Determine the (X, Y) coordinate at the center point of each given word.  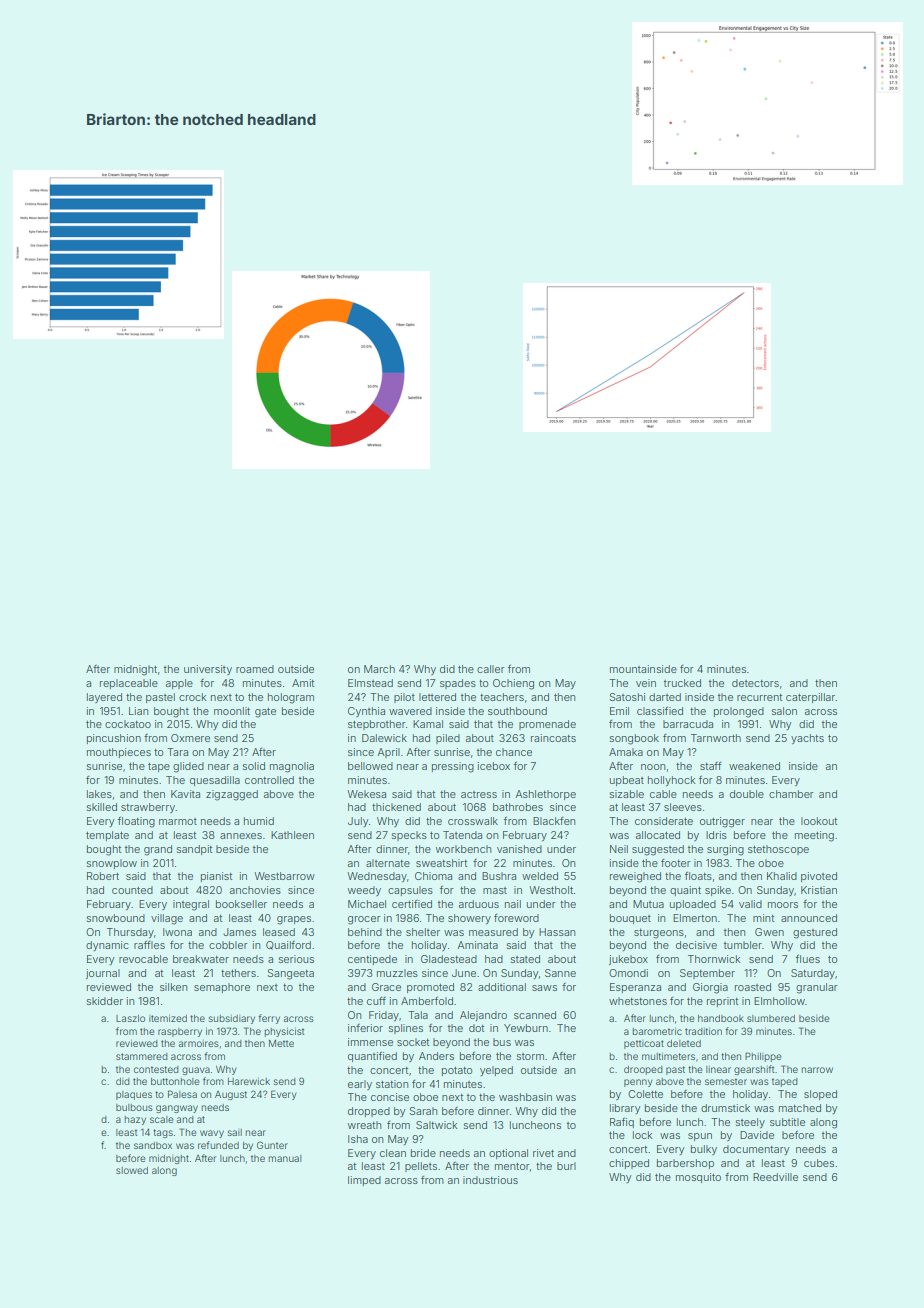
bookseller (241, 904)
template (107, 836)
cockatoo (128, 724)
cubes (819, 1163)
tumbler (743, 945)
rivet (543, 1153)
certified (412, 904)
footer (676, 863)
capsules (410, 891)
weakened (754, 766)
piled (448, 739)
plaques (134, 1095)
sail (235, 1132)
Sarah (423, 1111)
